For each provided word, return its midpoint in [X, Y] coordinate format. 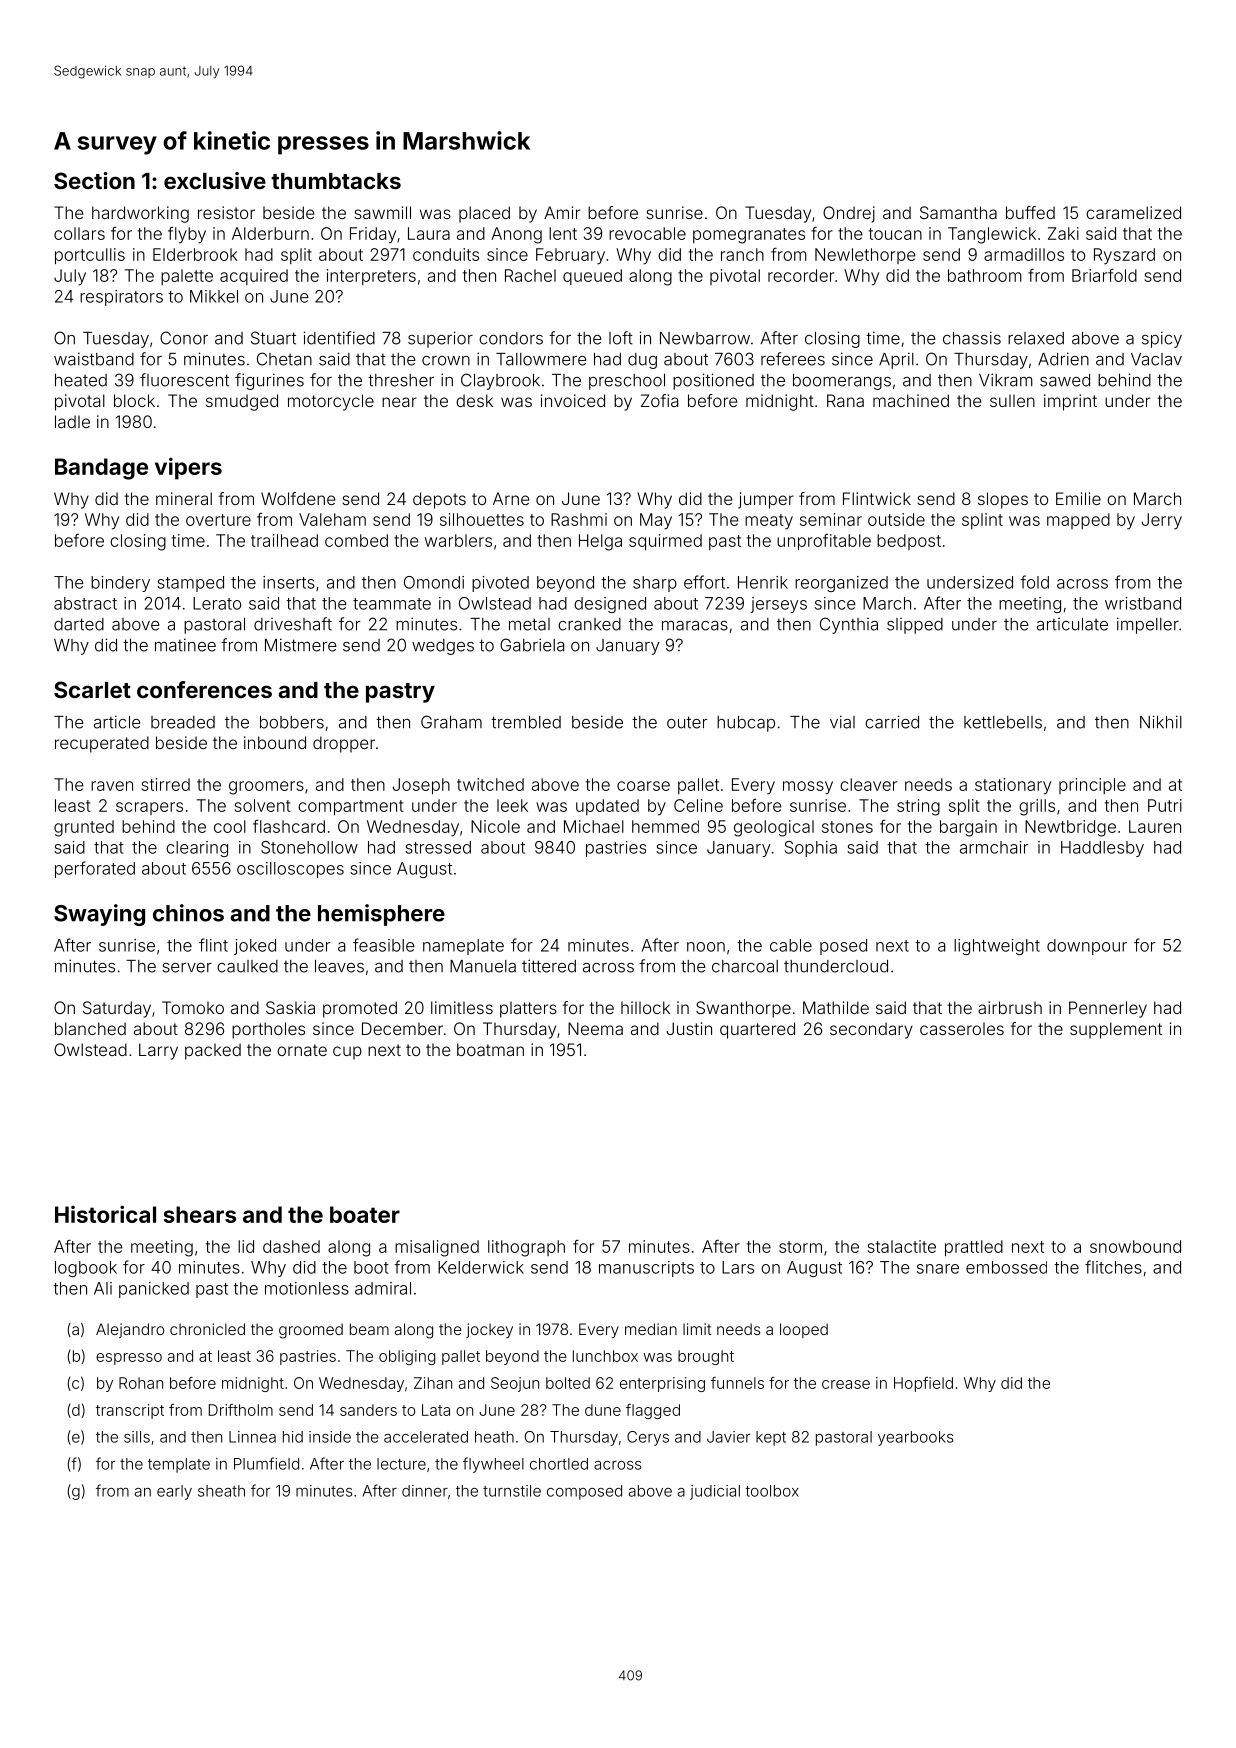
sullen [1012, 400]
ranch [742, 254]
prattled [974, 1248]
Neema [595, 1028]
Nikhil [1161, 722]
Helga [600, 542]
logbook [86, 1269]
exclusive [215, 180]
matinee [185, 645]
